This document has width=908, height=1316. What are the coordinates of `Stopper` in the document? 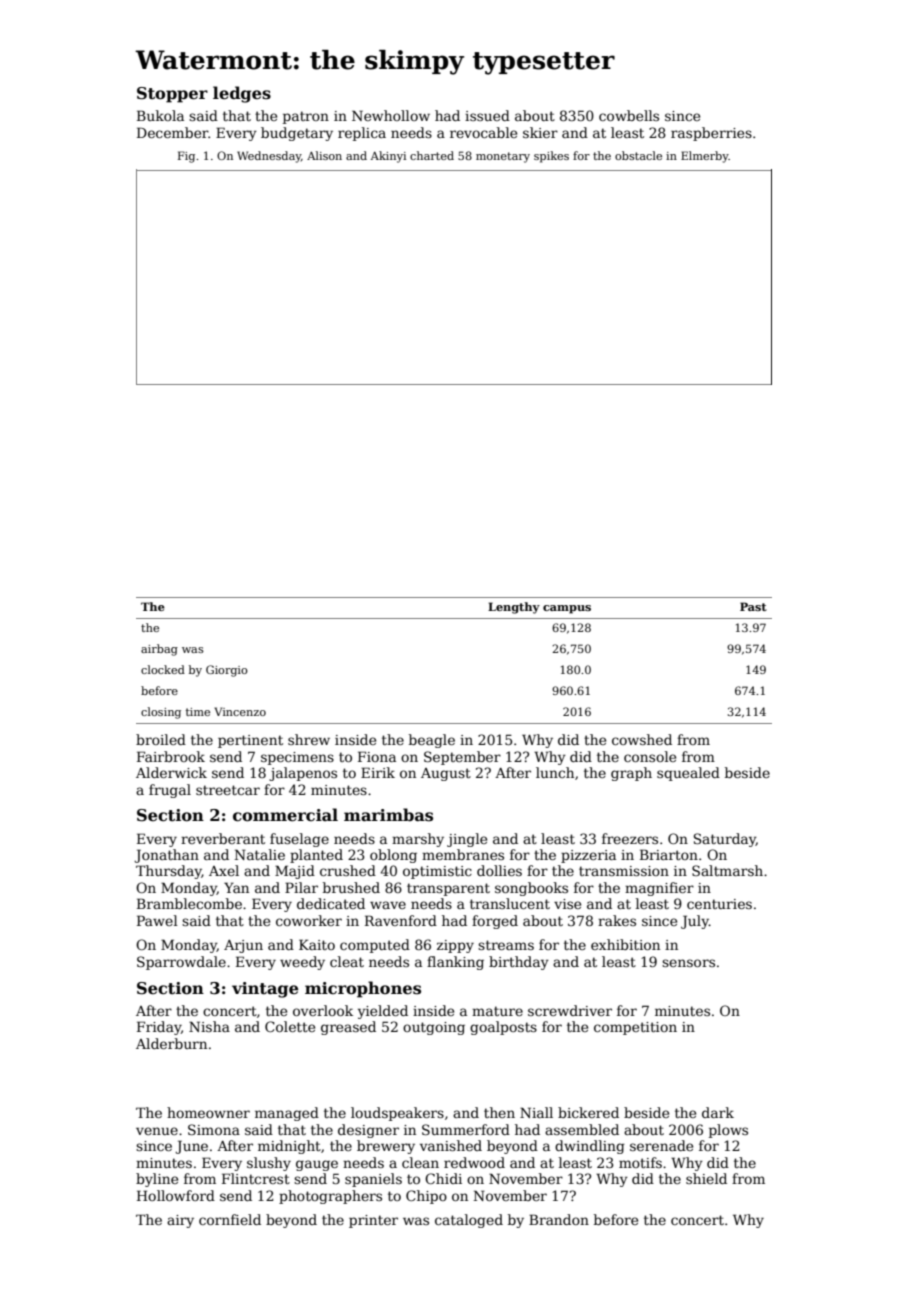 It's located at (172, 95).
